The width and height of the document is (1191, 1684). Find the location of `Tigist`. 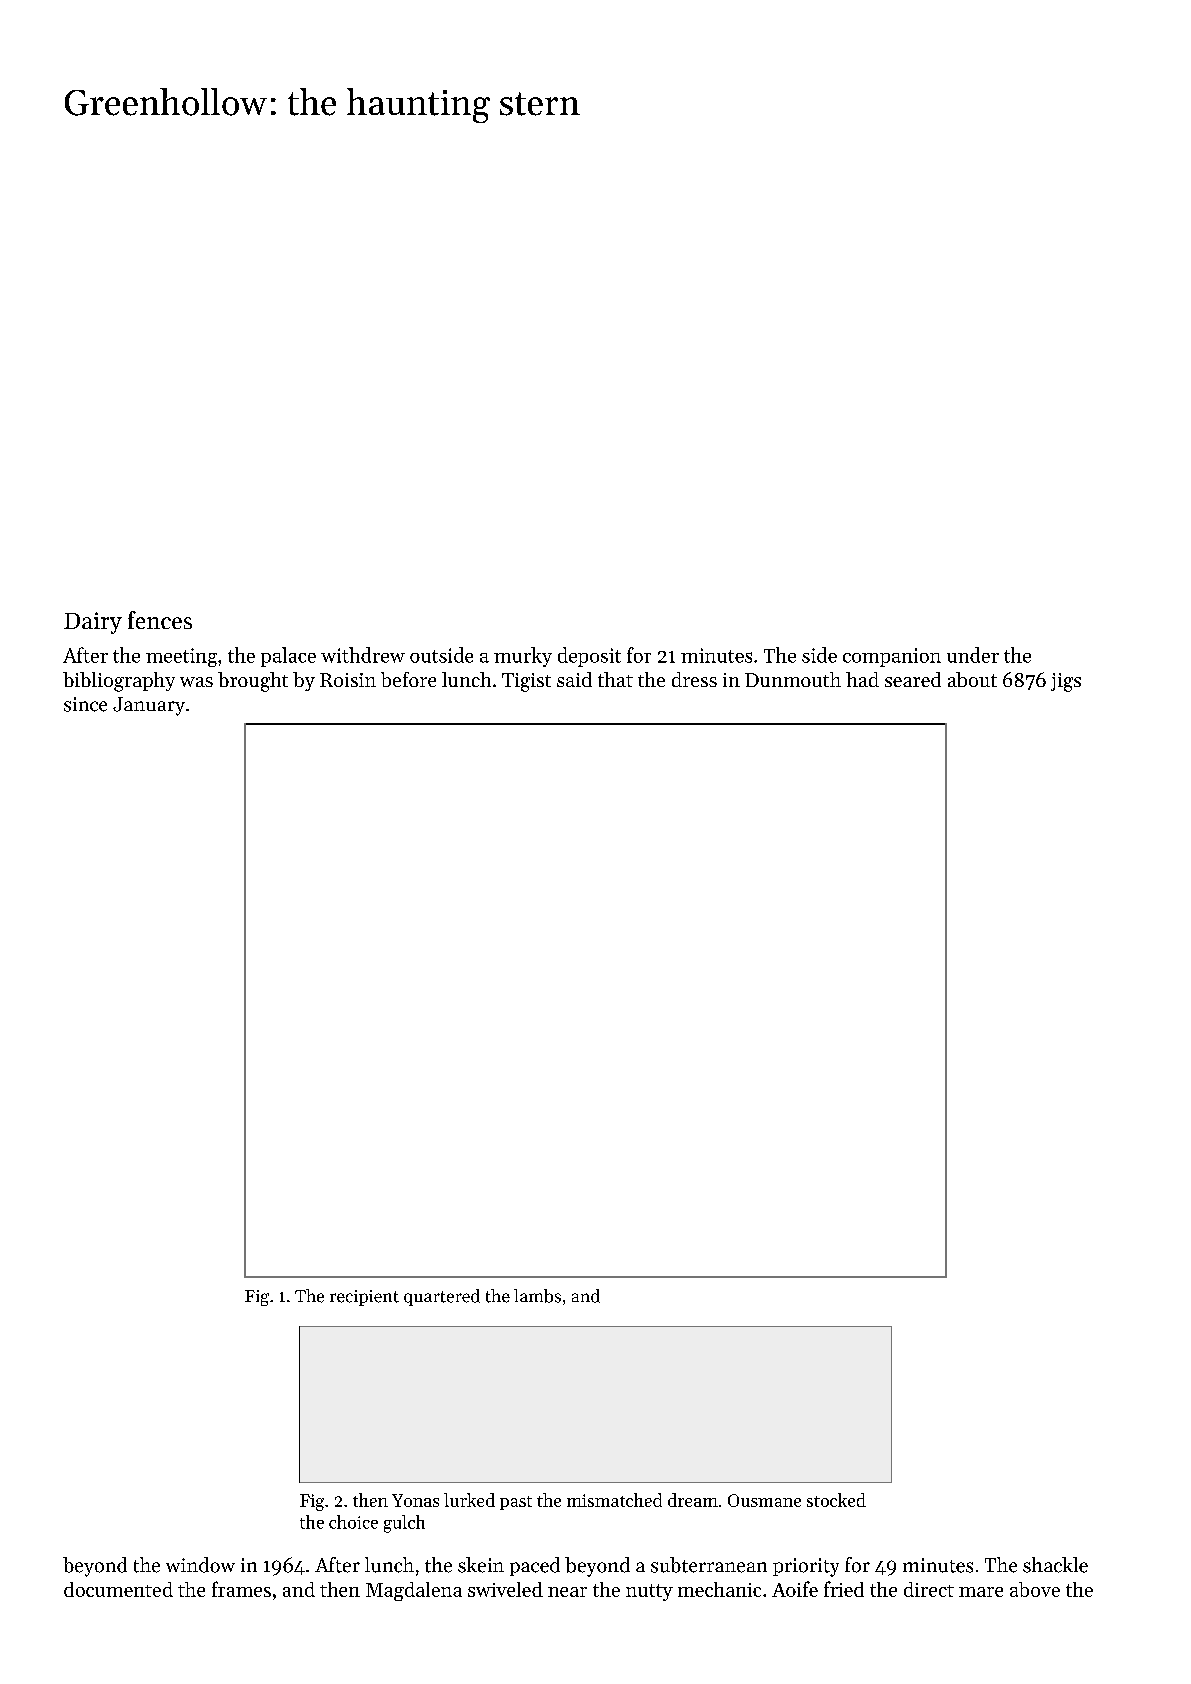

Tigist is located at coordinates (526, 682).
